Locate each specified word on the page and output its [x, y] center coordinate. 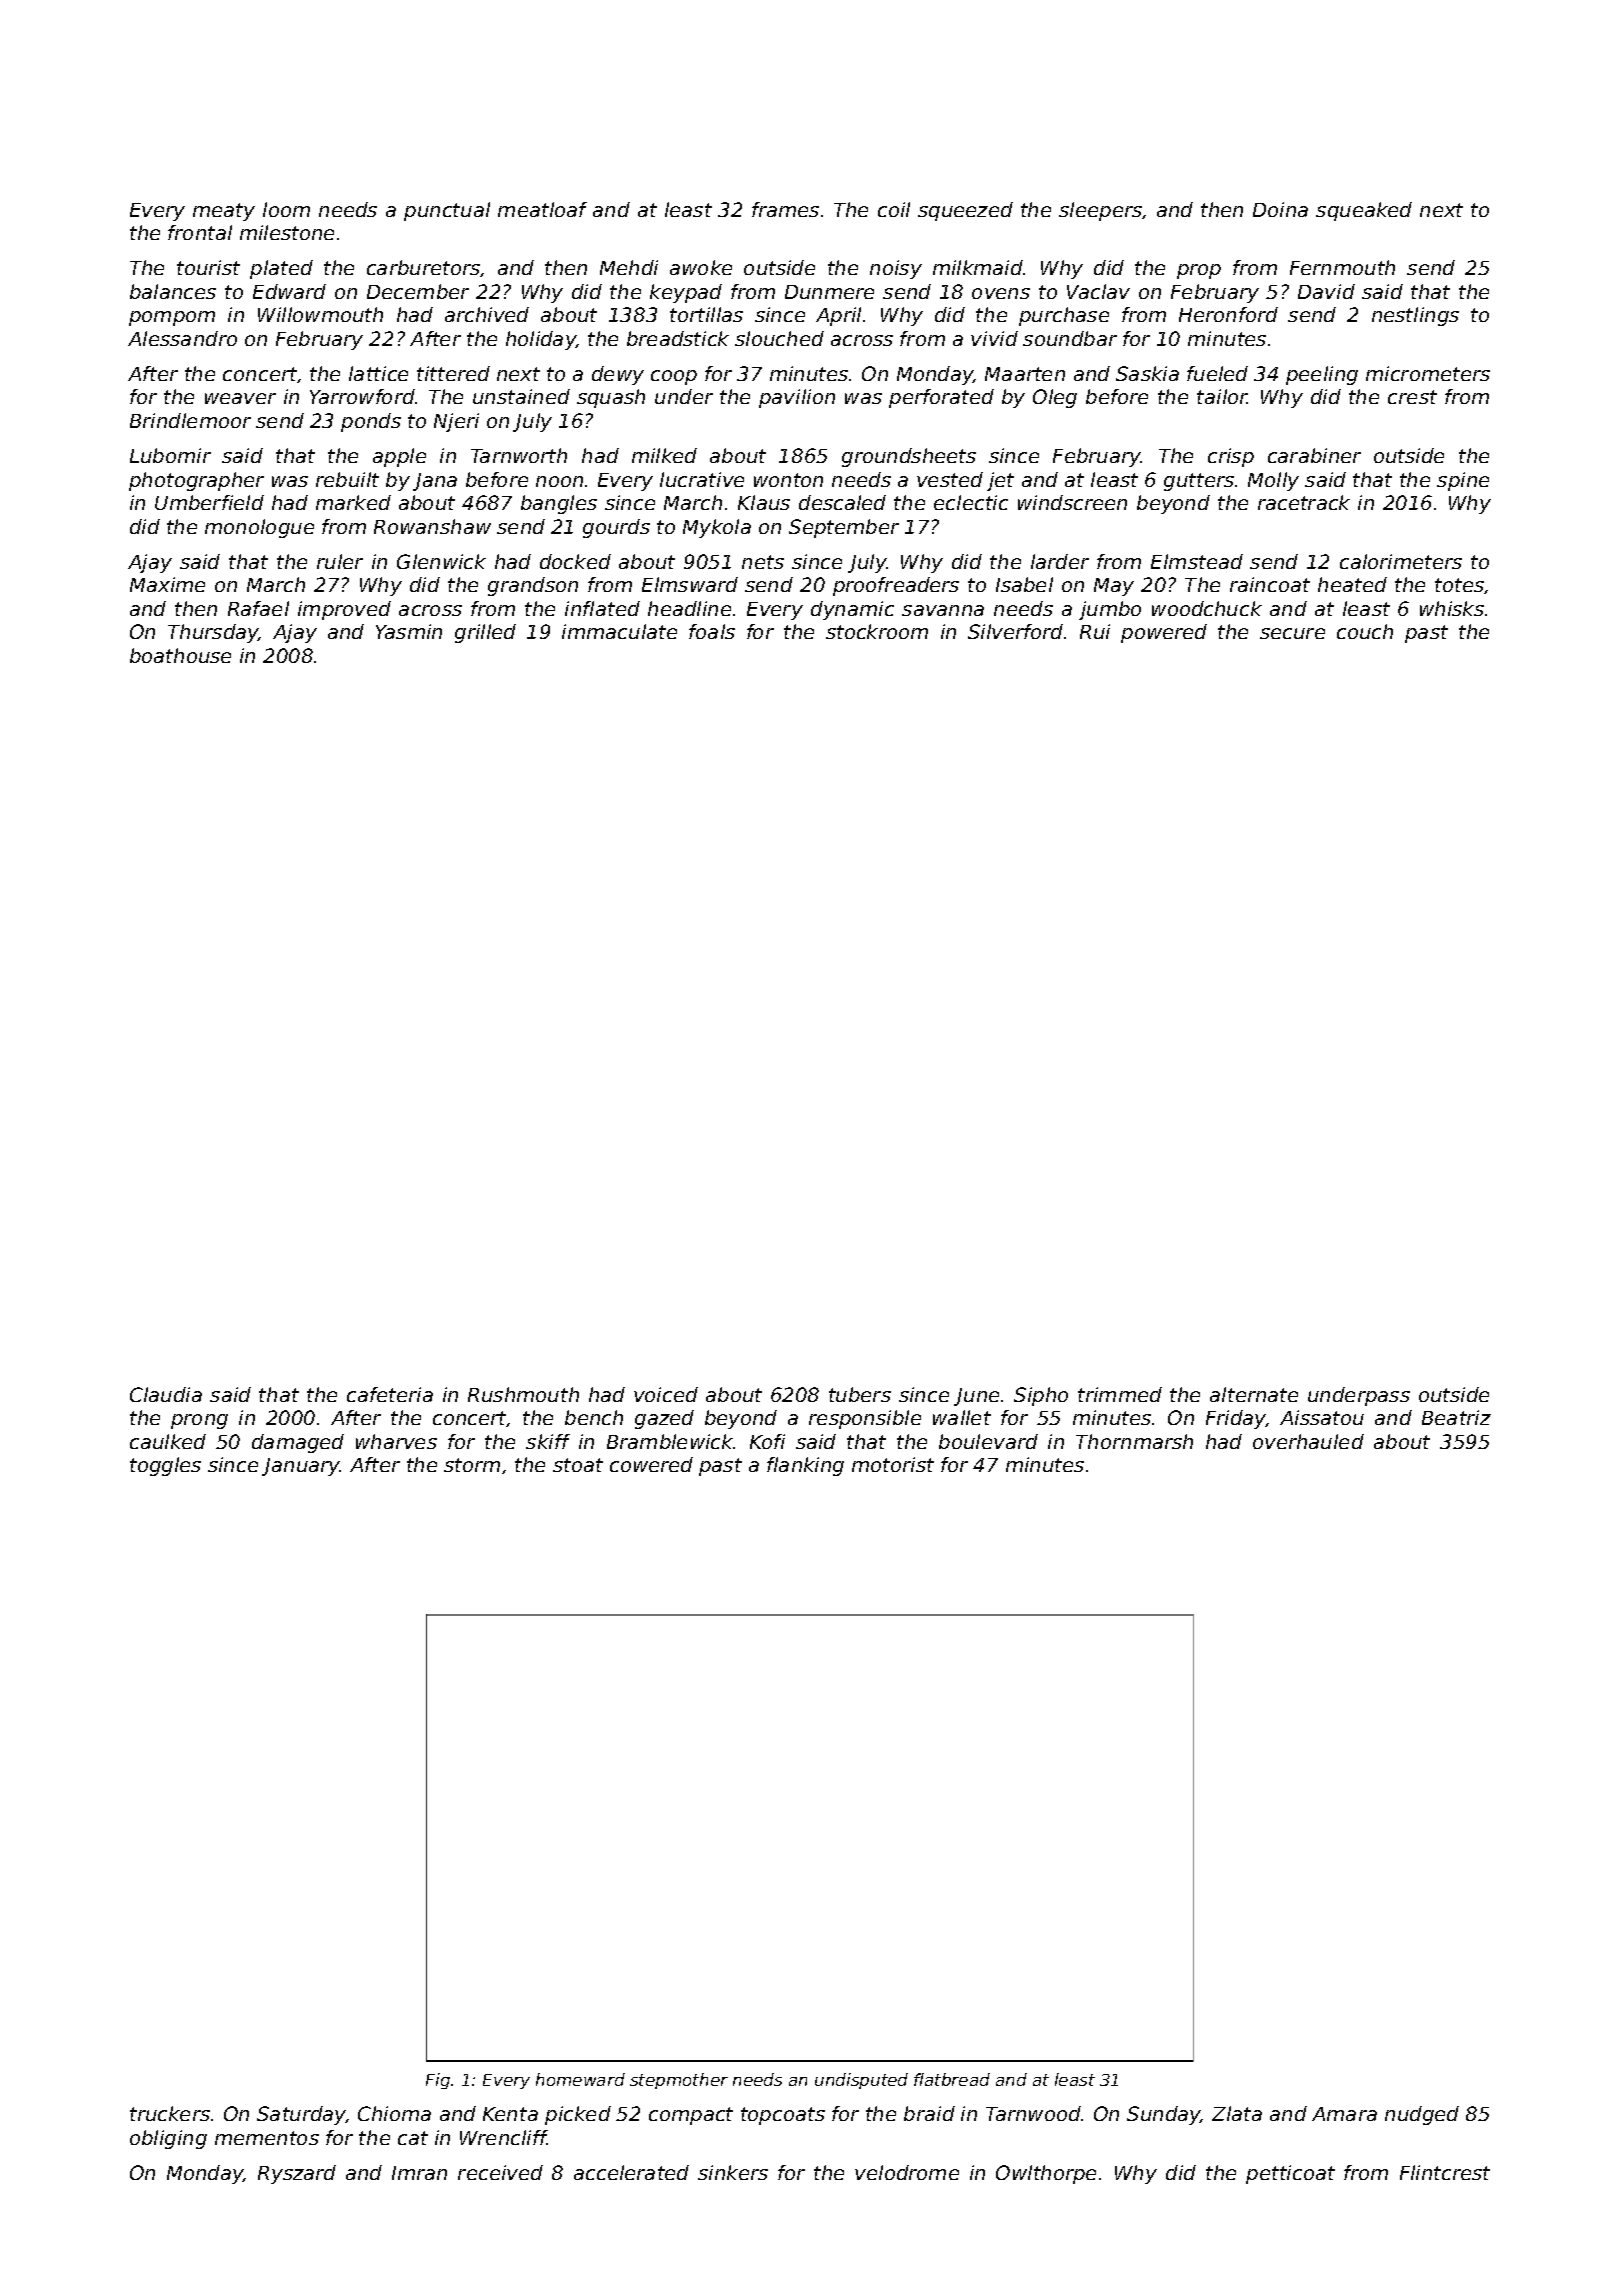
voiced [666, 1394]
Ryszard [297, 2174]
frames [785, 209]
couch [1365, 631]
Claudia [166, 1394]
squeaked [1364, 211]
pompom [172, 318]
